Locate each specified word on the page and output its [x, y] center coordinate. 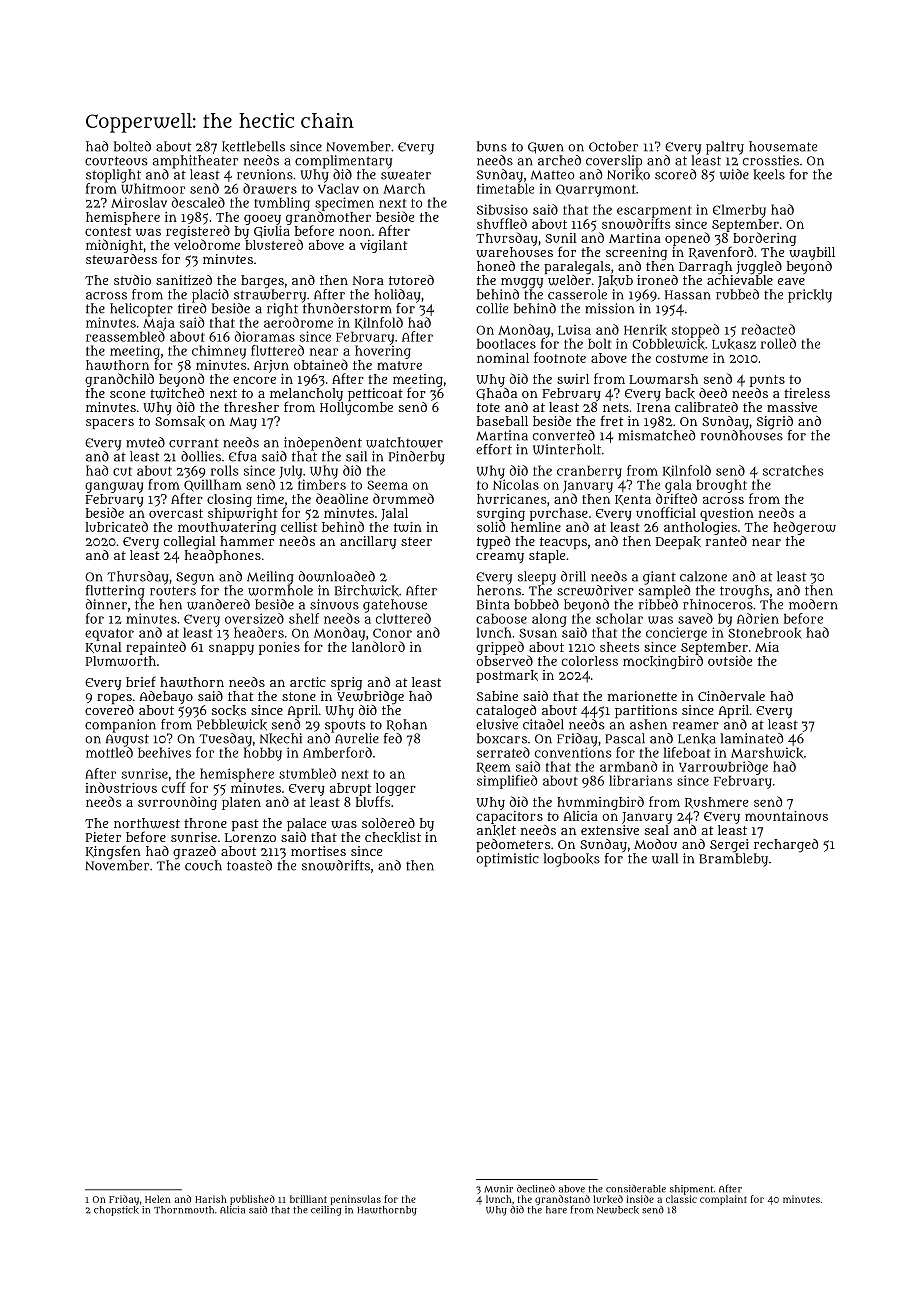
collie [492, 308]
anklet [496, 830]
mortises [318, 851]
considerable [636, 1189]
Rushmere [716, 802]
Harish [211, 1199]
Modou [655, 844]
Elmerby [739, 211]
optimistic [507, 860]
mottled [109, 752]
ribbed [658, 604]
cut [122, 471]
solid [491, 526]
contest [108, 231]
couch [203, 865]
